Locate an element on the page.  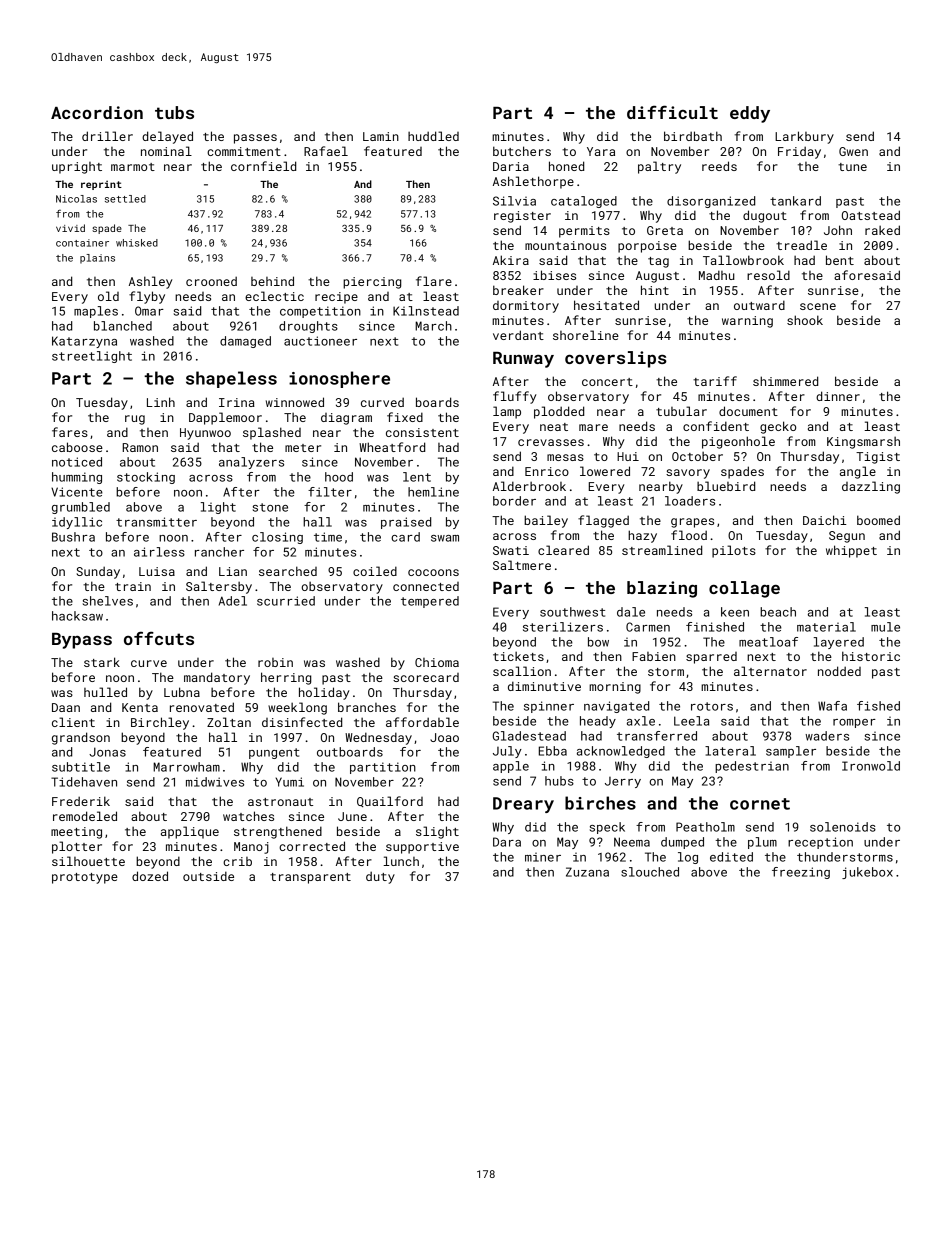
Friday is located at coordinates (799, 152).
